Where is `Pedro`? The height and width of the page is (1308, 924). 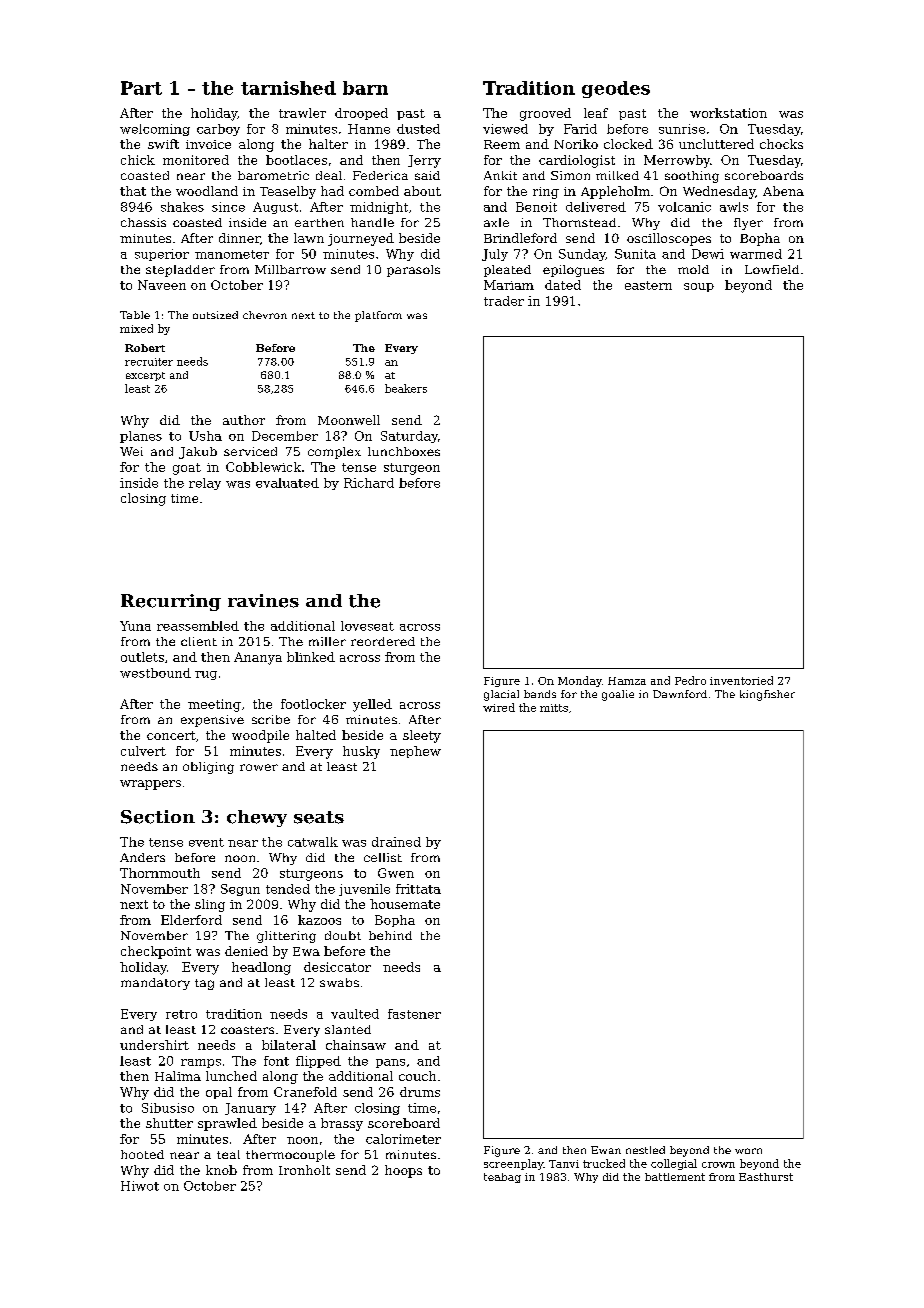 Pedro is located at coordinates (690, 680).
